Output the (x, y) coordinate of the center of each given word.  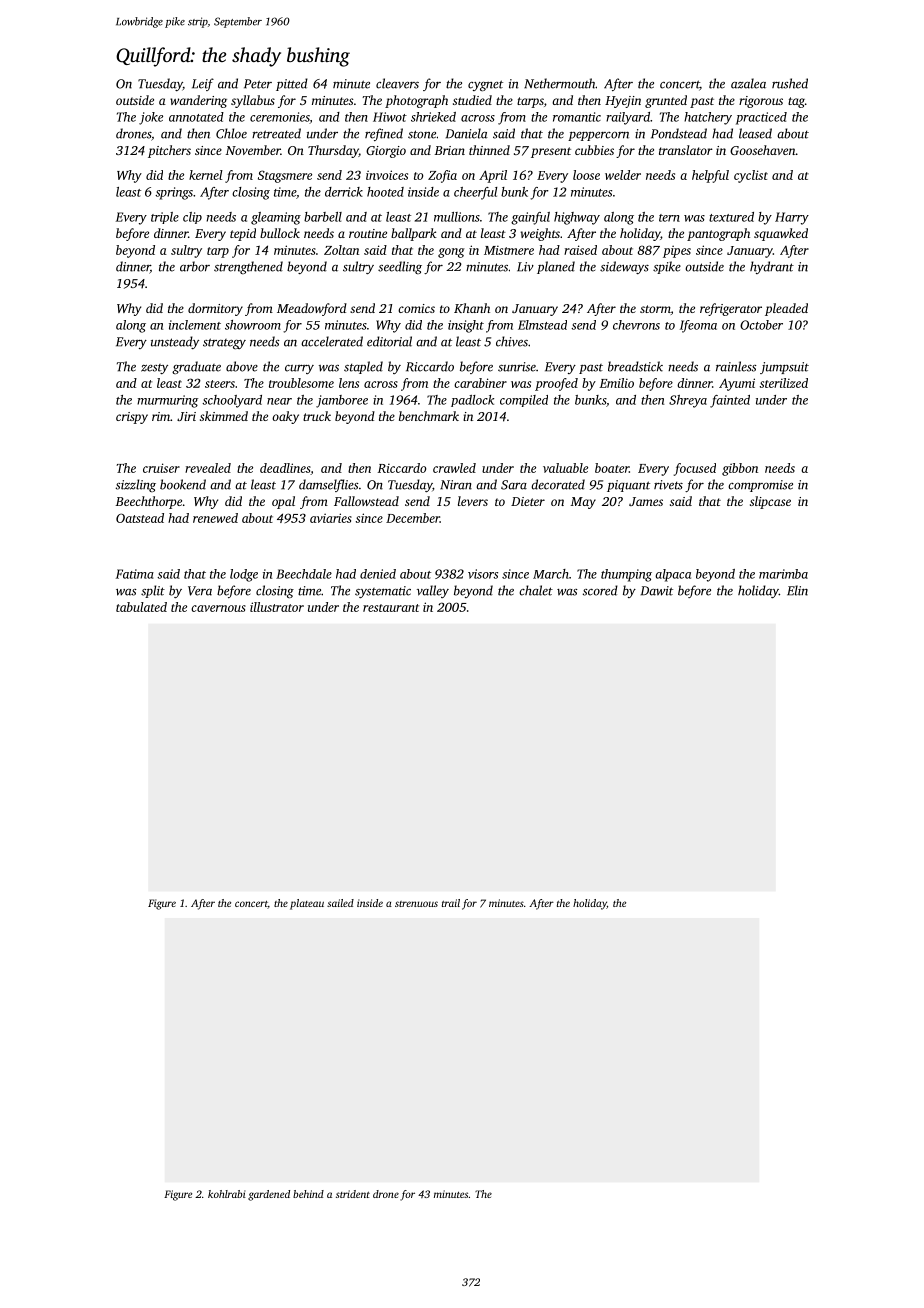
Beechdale (304, 574)
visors (483, 574)
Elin (797, 590)
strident (353, 1194)
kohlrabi (227, 1194)
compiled (524, 401)
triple (165, 218)
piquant (628, 486)
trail (451, 903)
